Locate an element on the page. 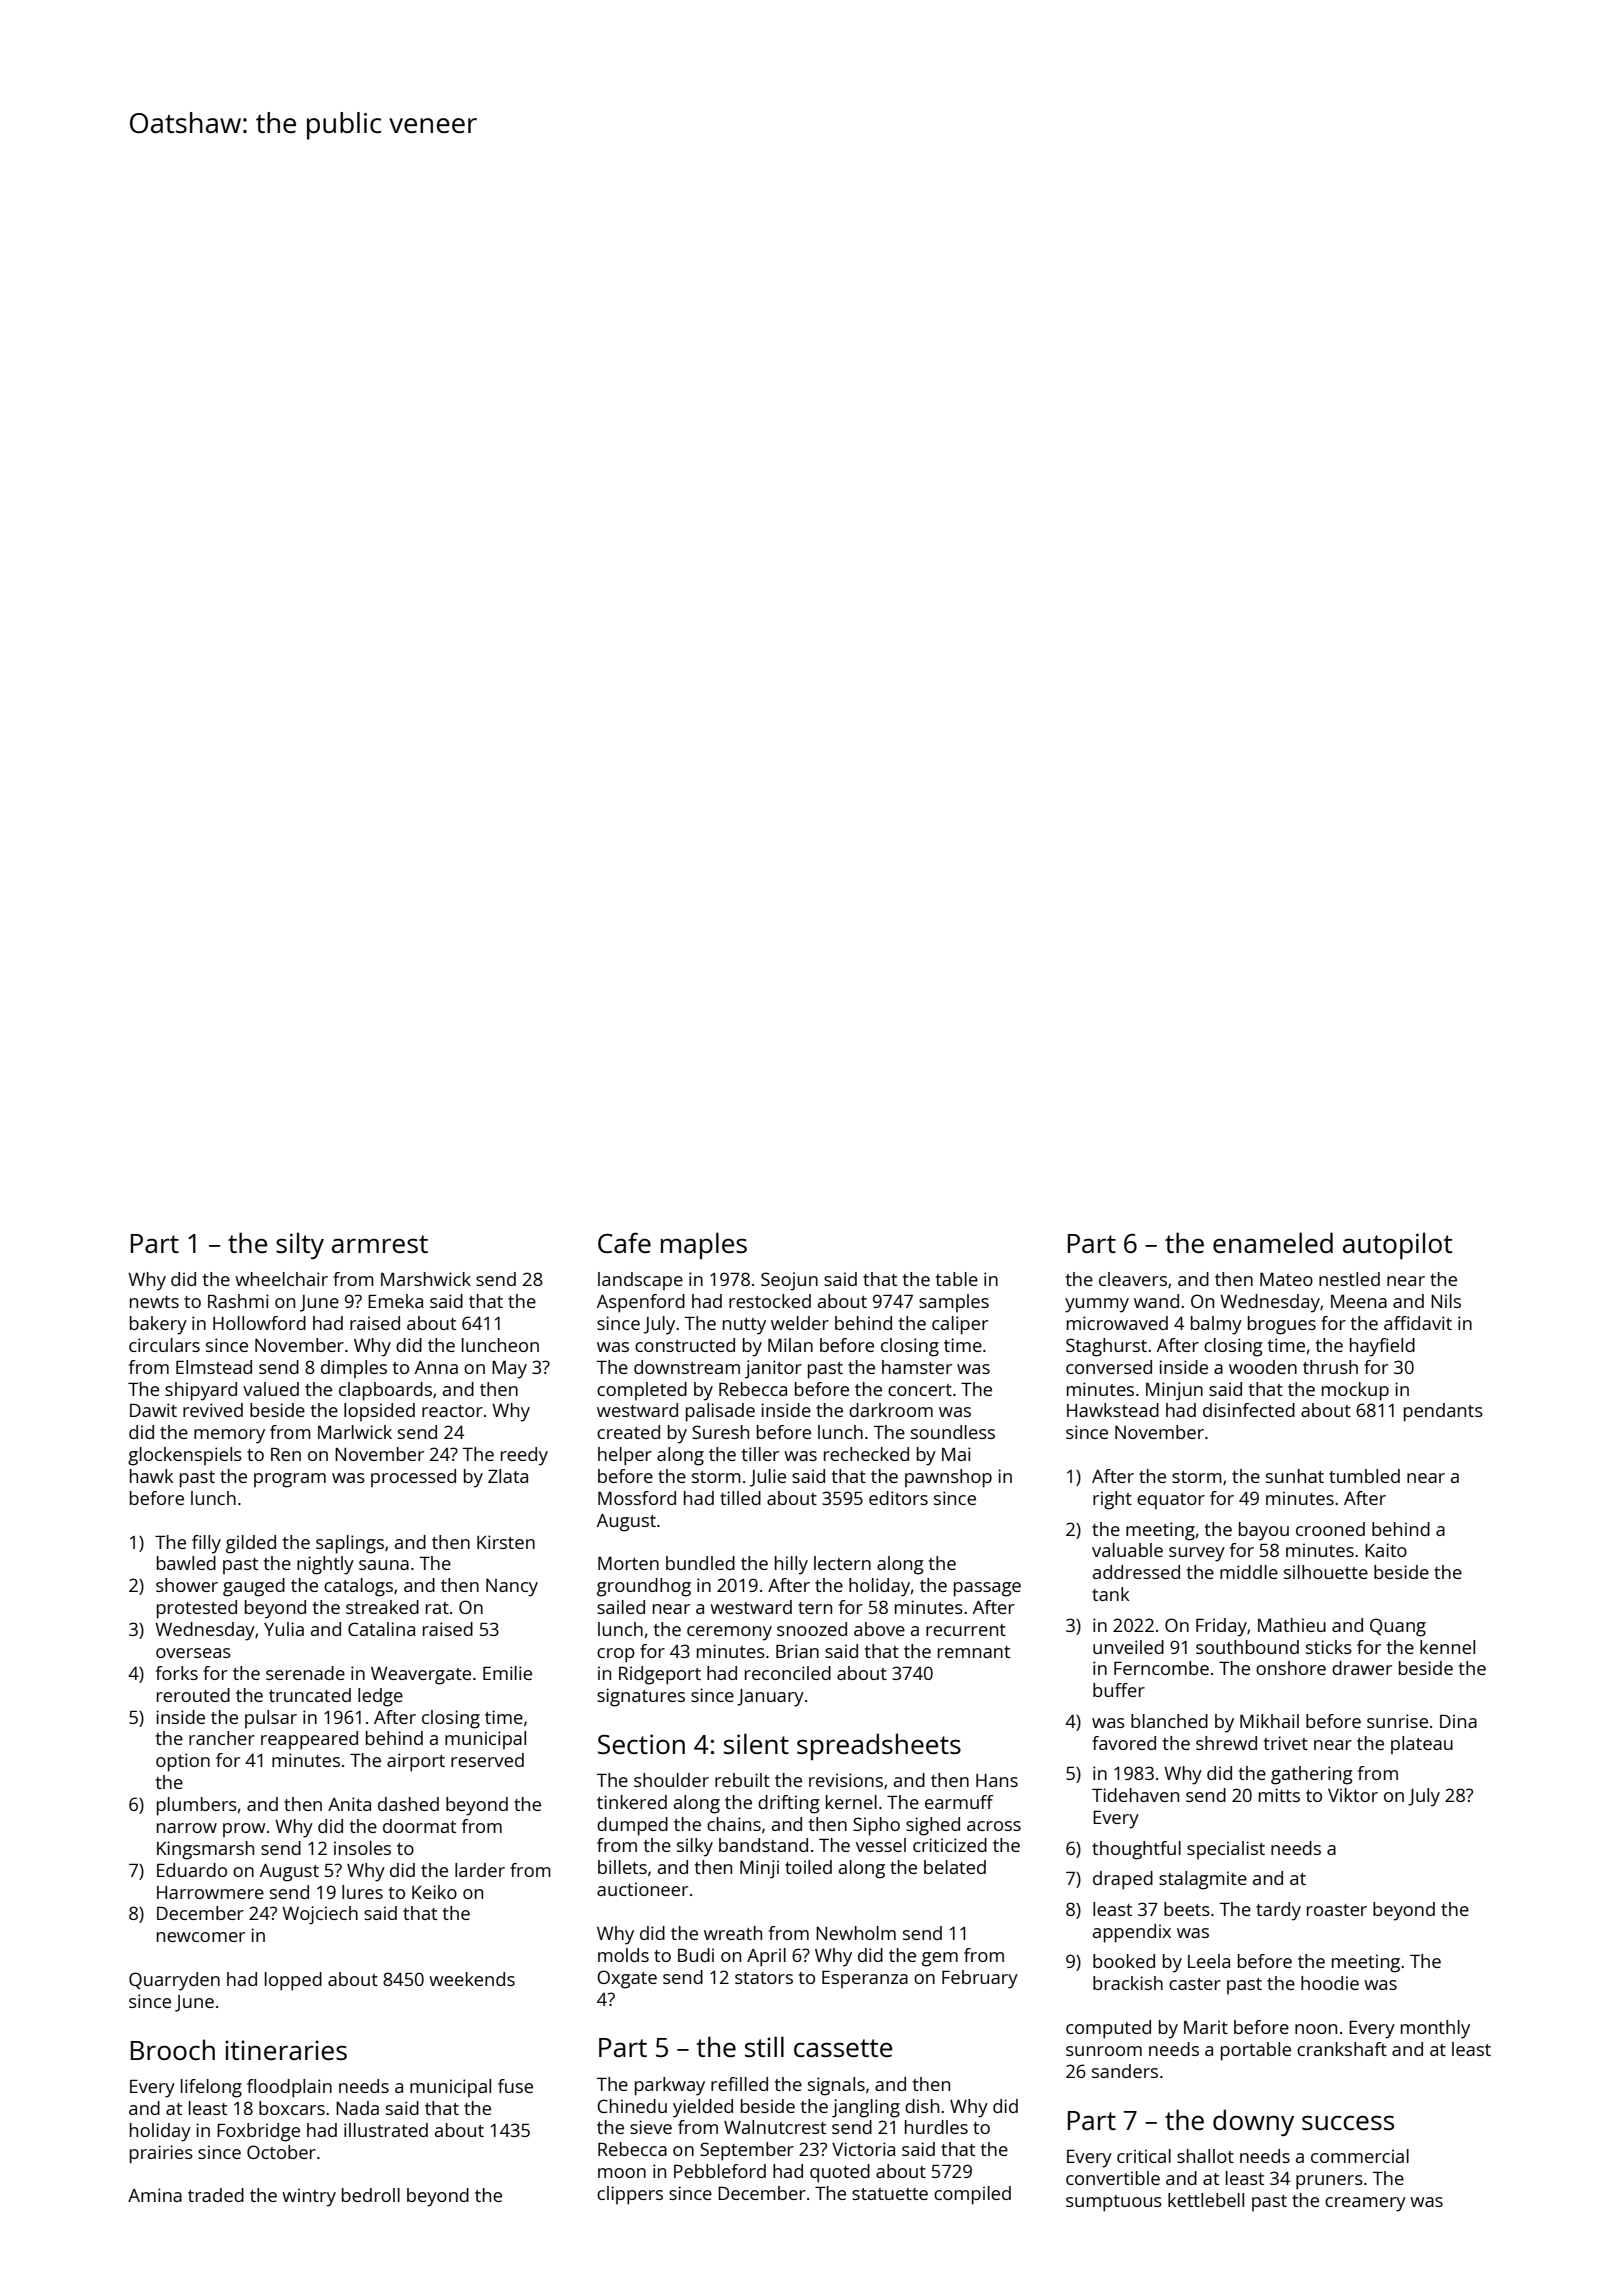 Image resolution: width=1620 pixels, height=2292 pixels. insoles is located at coordinates (362, 1848).
